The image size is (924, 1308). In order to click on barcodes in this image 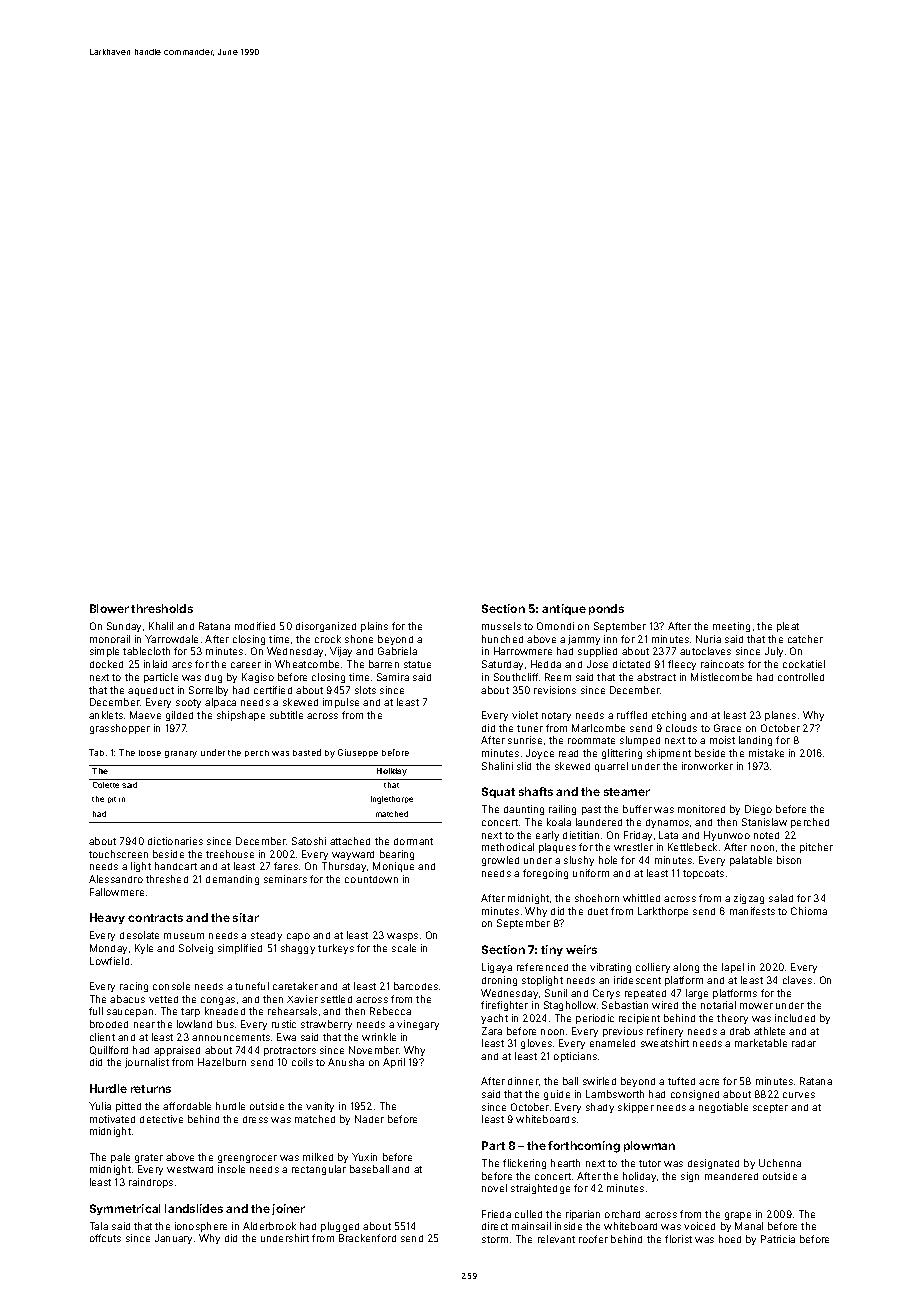, I will do `click(416, 986)`.
